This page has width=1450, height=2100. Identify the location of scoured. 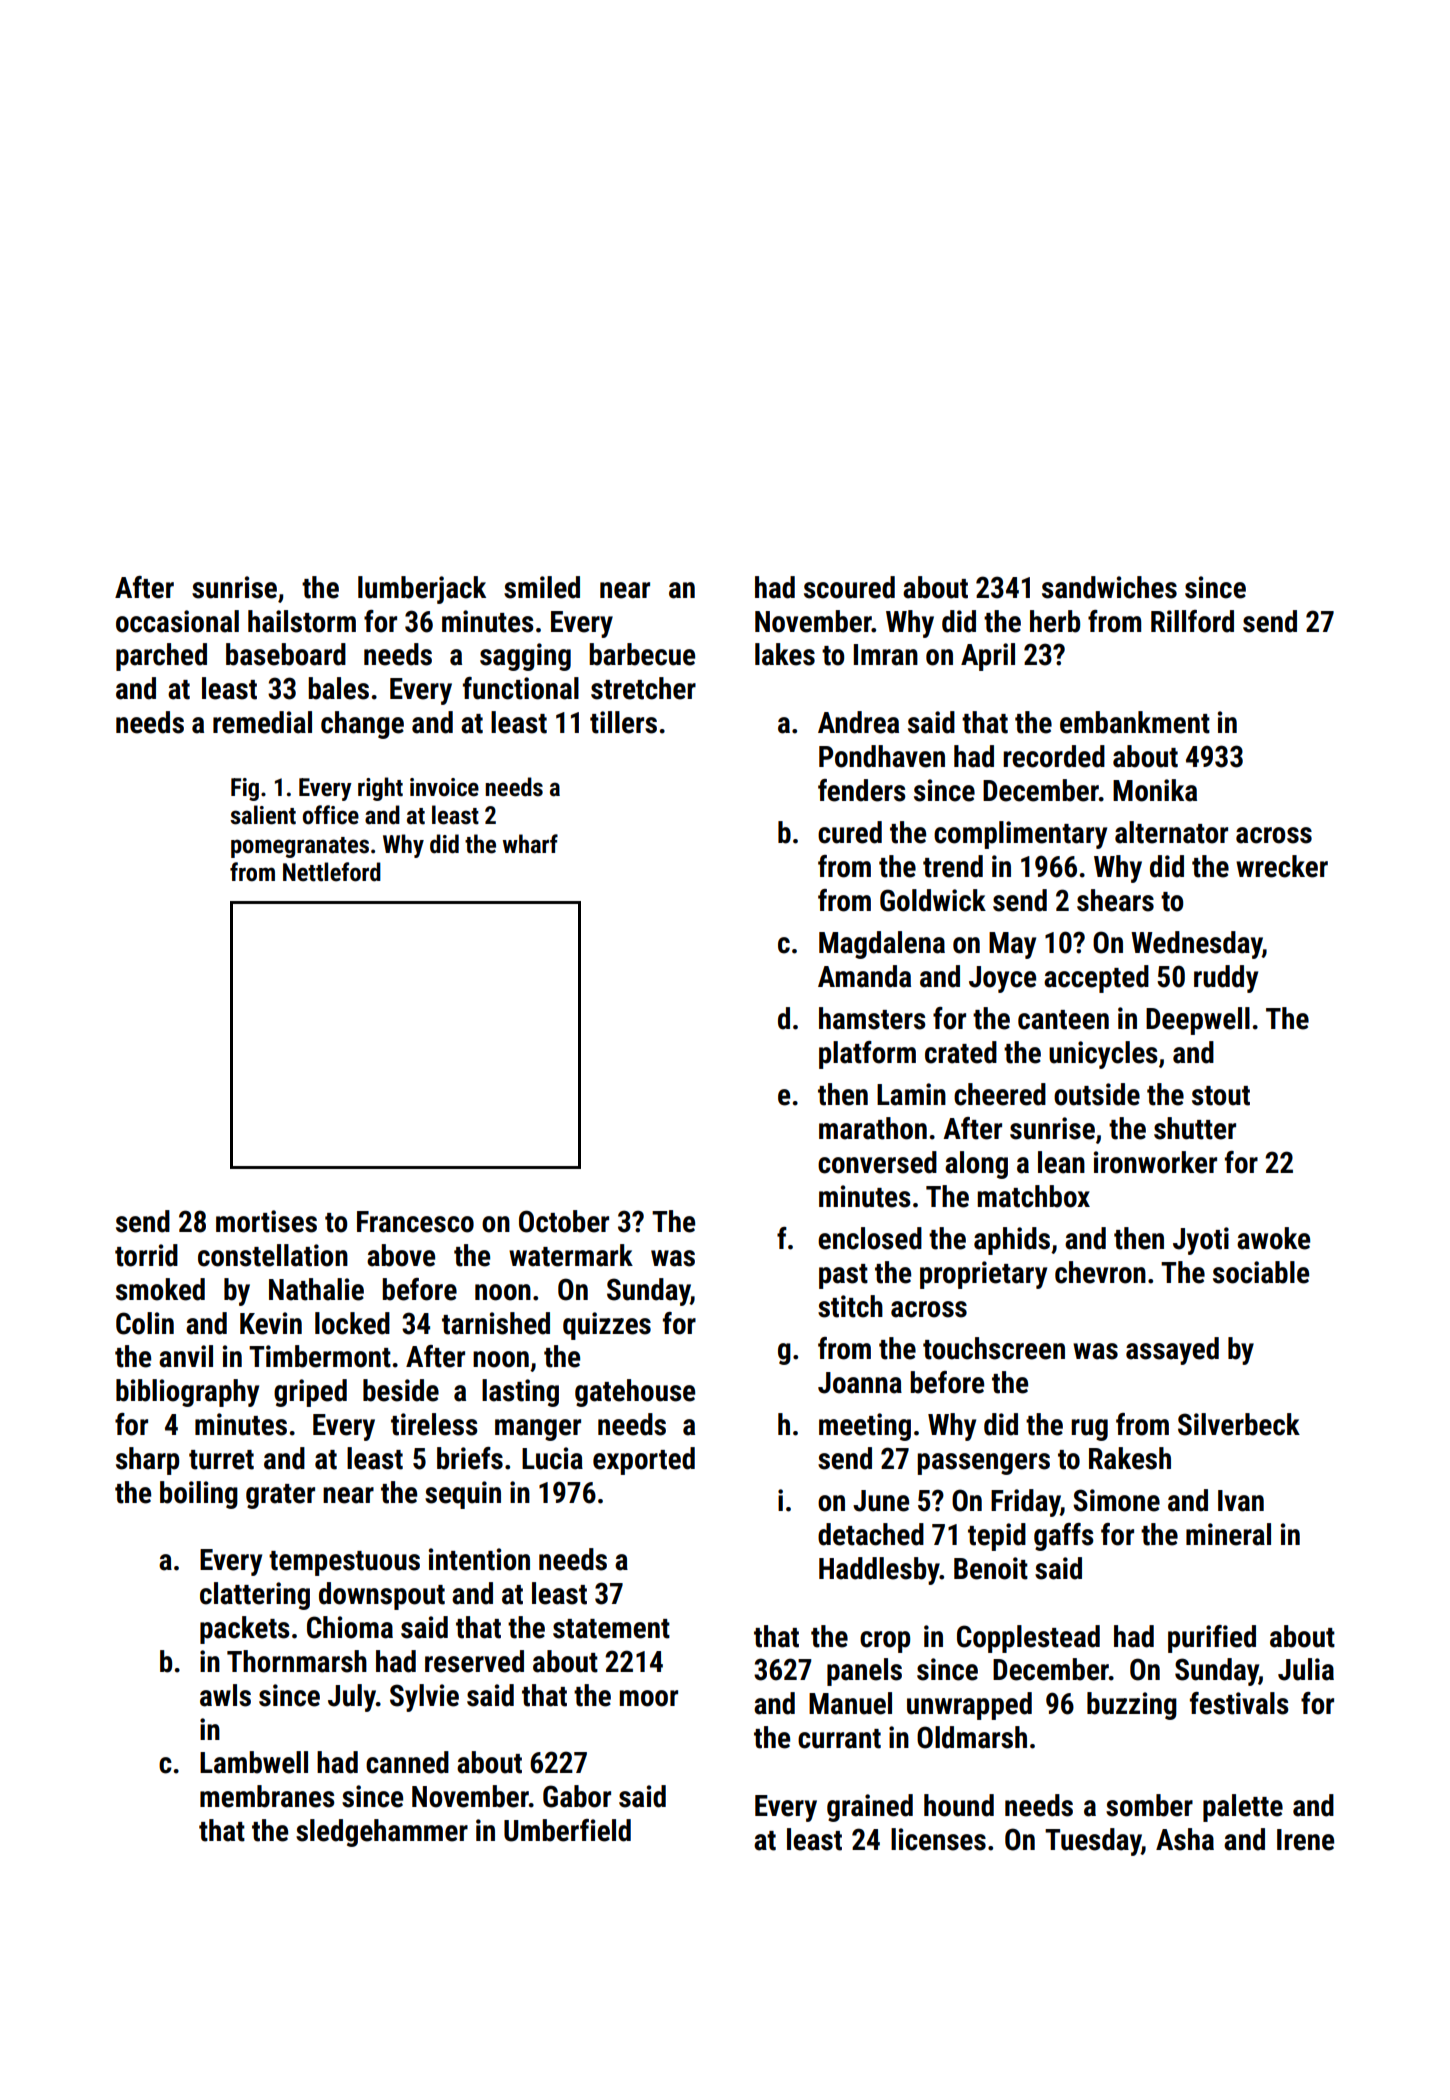
(849, 587).
